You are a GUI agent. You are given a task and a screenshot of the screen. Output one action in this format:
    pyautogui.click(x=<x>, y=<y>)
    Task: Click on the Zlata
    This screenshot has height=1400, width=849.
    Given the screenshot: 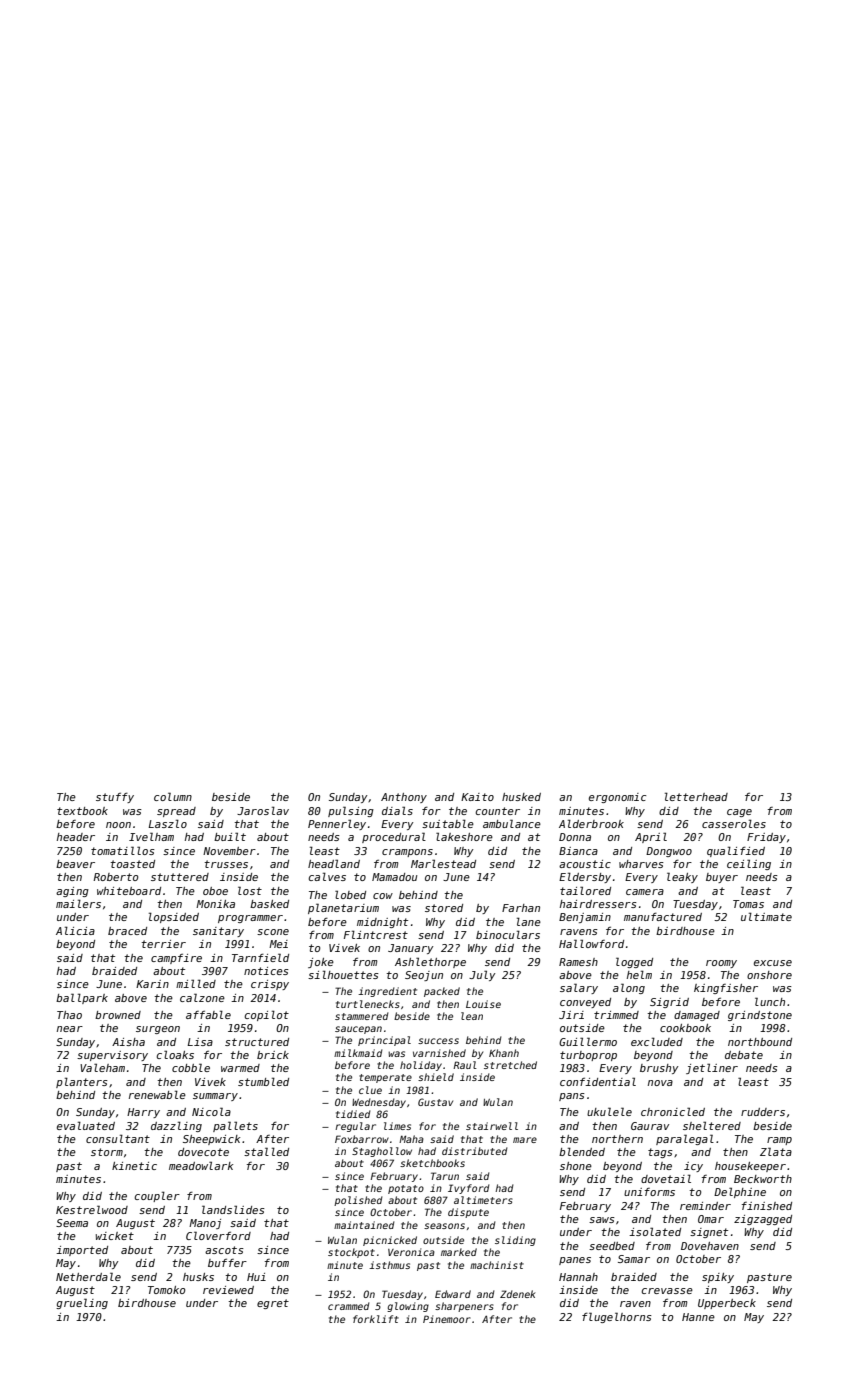 What is the action you would take?
    pyautogui.click(x=776, y=1151)
